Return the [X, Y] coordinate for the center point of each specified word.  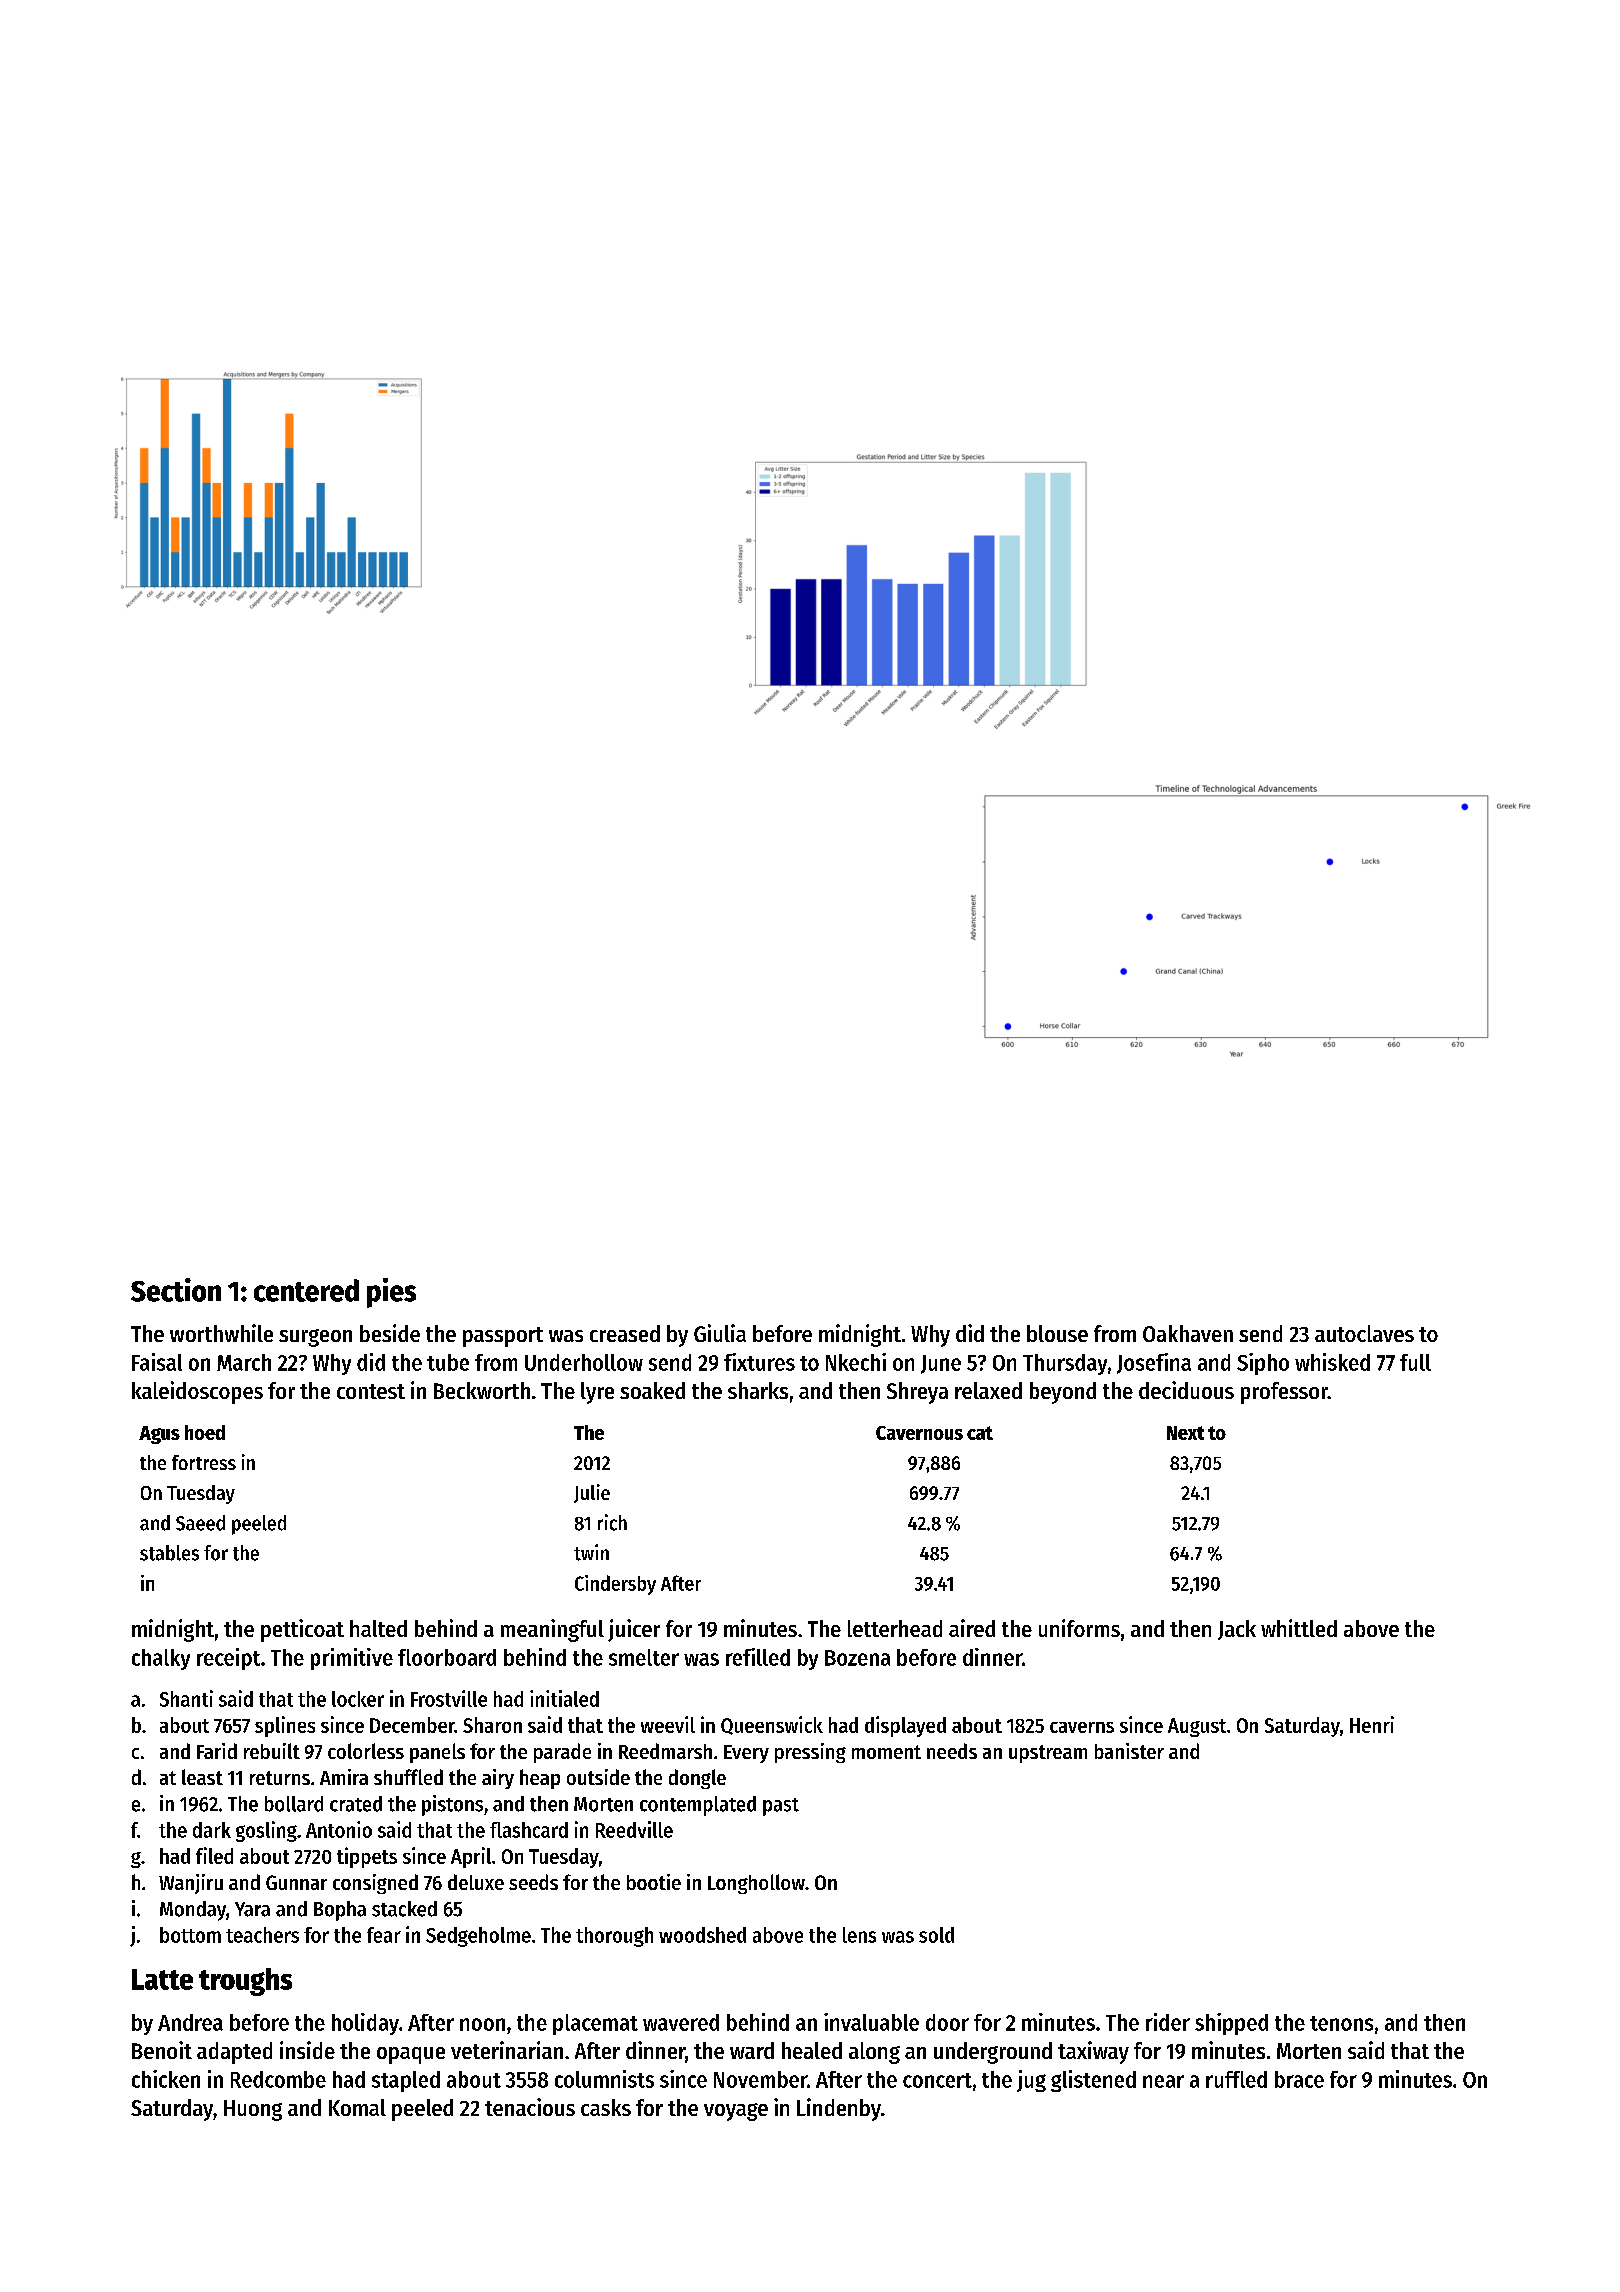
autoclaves [1364, 1333]
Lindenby [839, 2109]
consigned [375, 1884]
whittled [1299, 1628]
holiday [365, 2024]
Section [176, 1290]
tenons [1341, 2023]
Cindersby [615, 1585]
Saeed [200, 1523]
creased [625, 1333]
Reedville [634, 1829]
